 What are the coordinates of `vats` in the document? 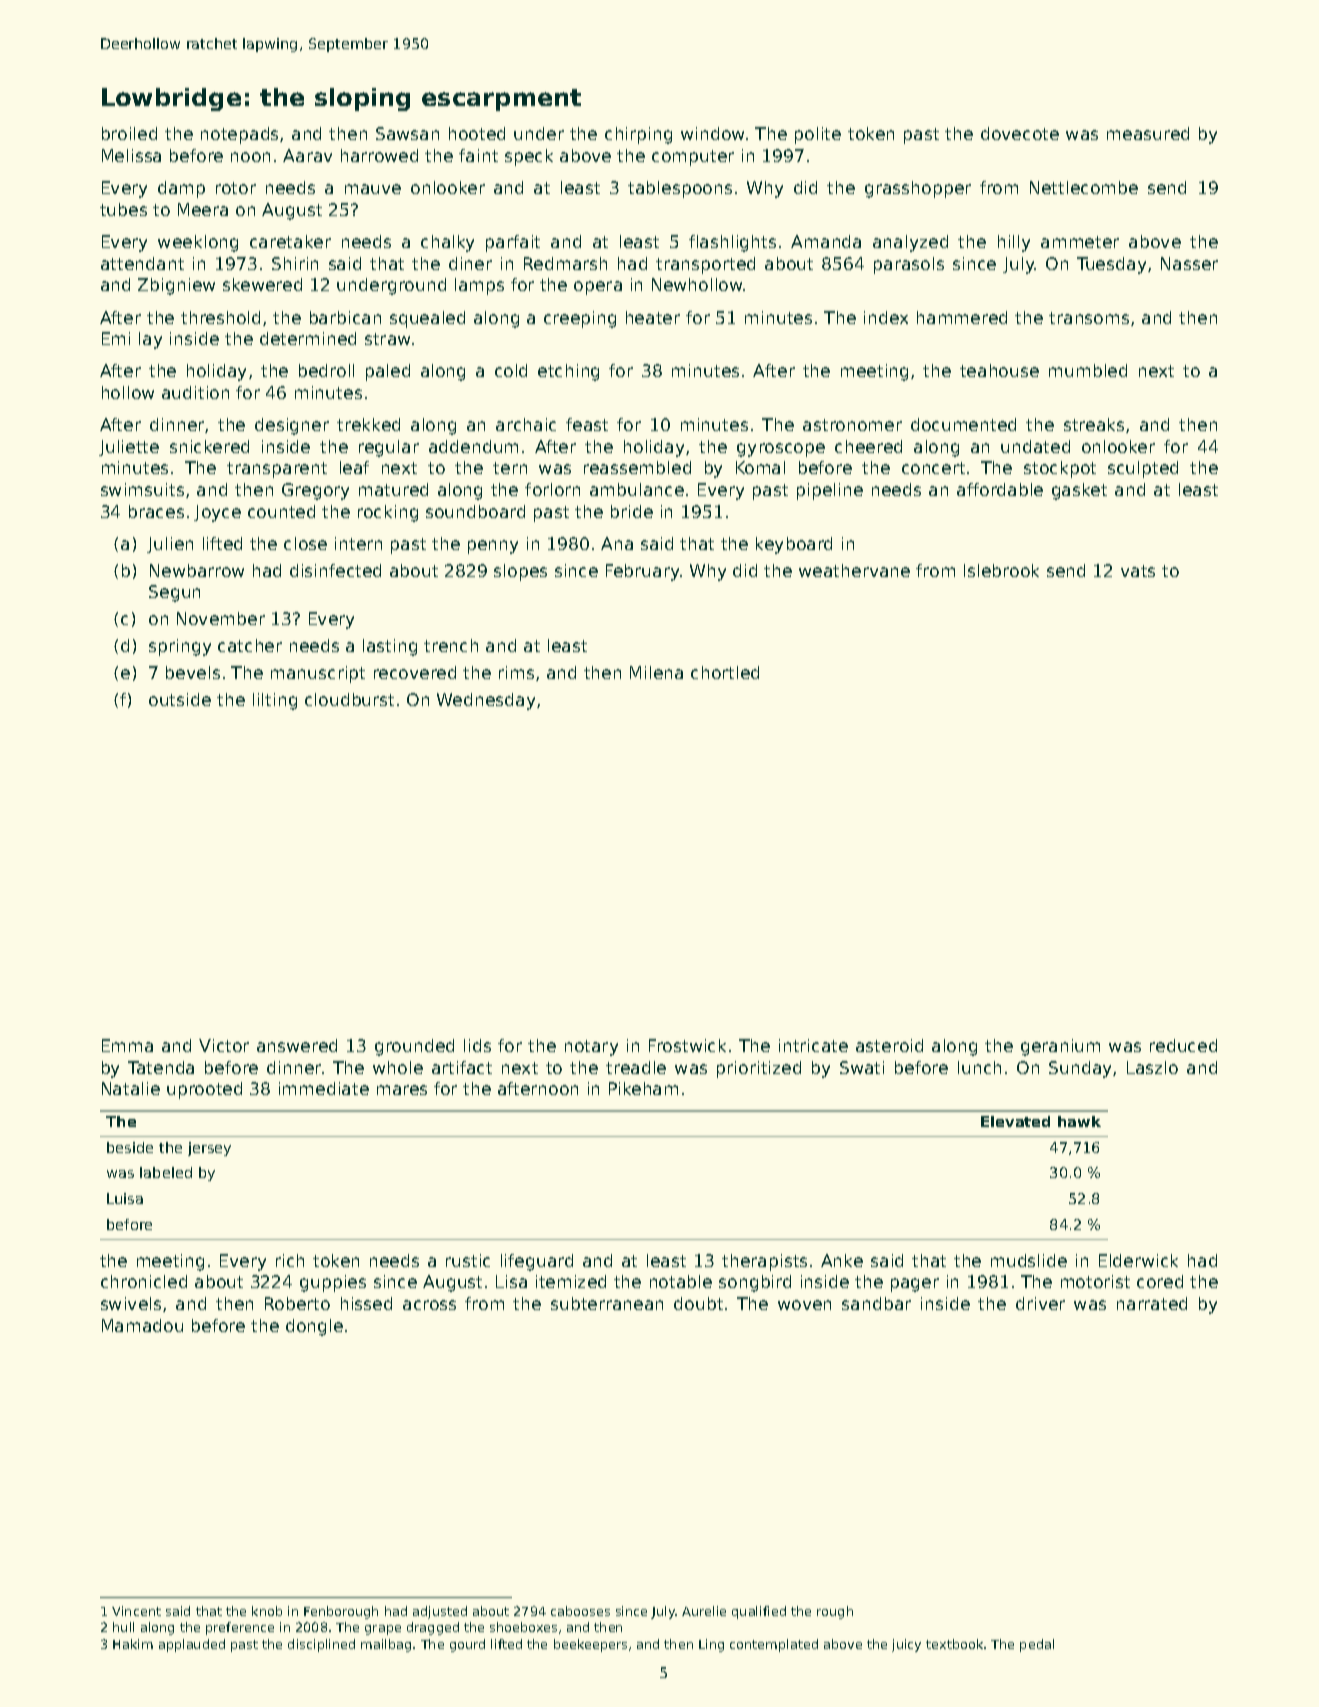 It's located at (1138, 571).
